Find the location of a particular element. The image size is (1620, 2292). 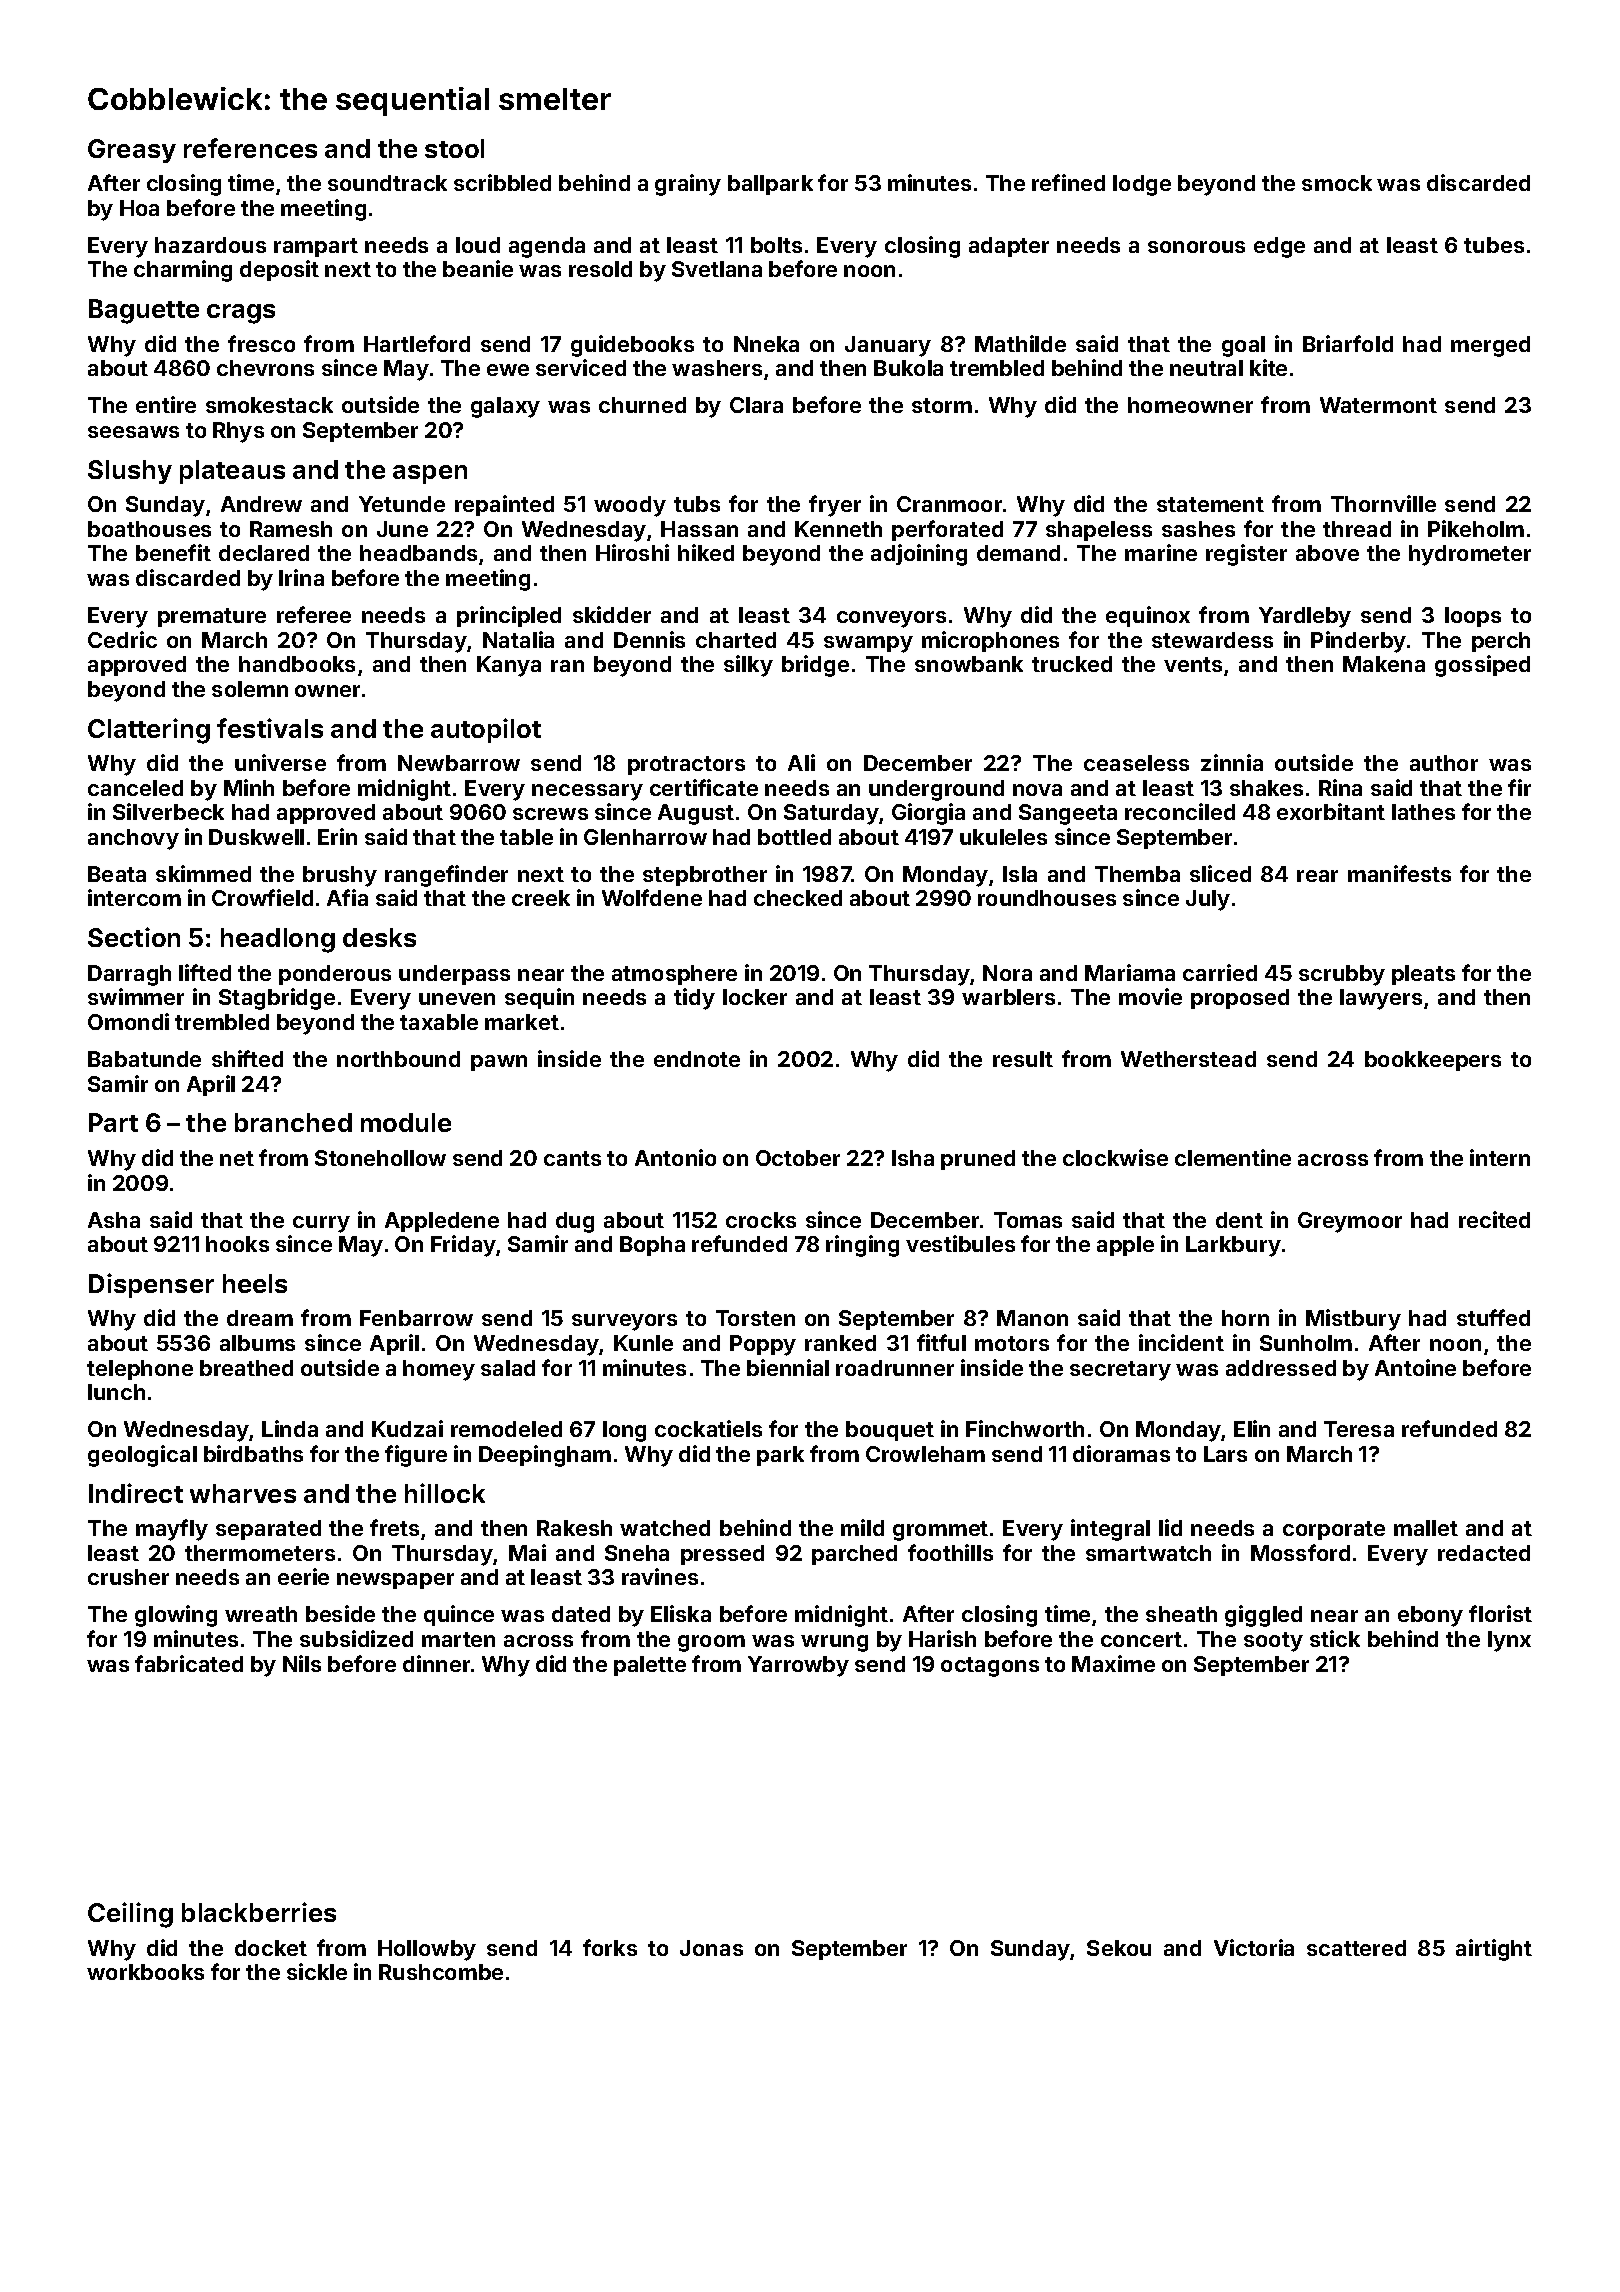

sickle is located at coordinates (317, 1971).
